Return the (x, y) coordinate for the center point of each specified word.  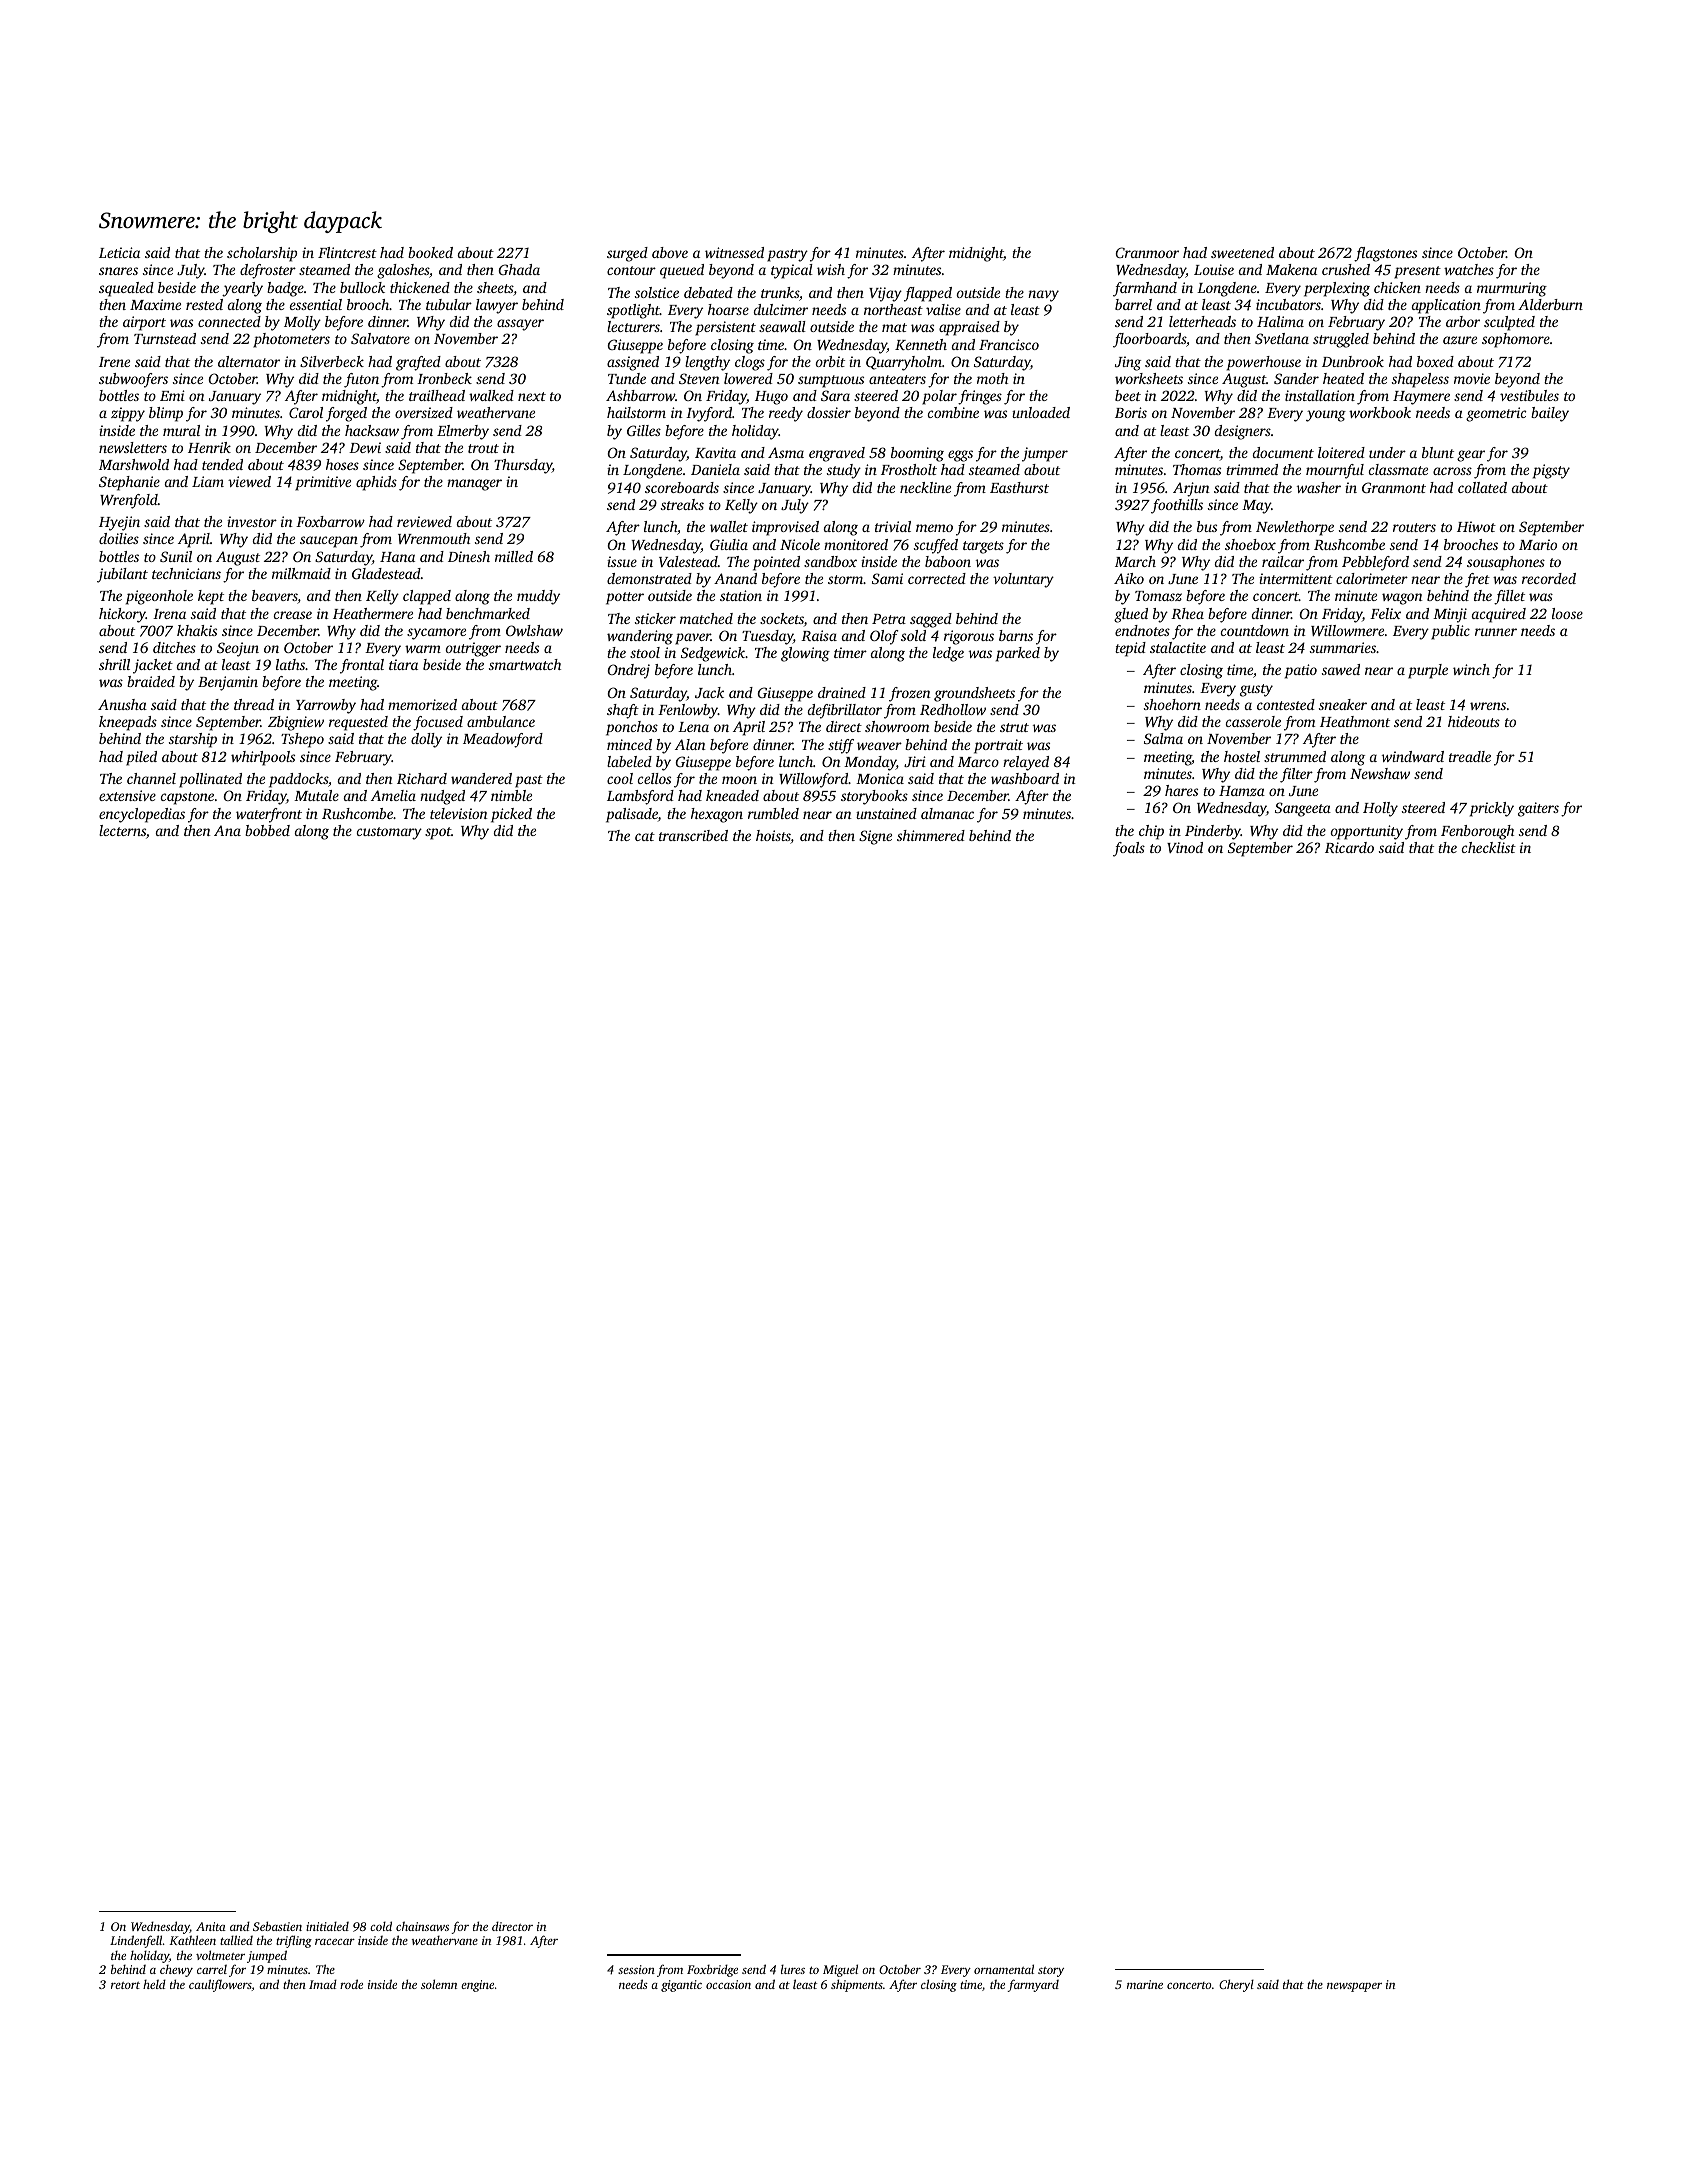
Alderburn (1550, 304)
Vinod (1185, 847)
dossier (829, 412)
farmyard (1033, 1985)
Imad (323, 1984)
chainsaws (422, 1926)
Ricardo (1349, 847)
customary (389, 833)
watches (1469, 269)
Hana (397, 557)
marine (1145, 1984)
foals (1129, 849)
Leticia (119, 252)
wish (831, 269)
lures (793, 1969)
